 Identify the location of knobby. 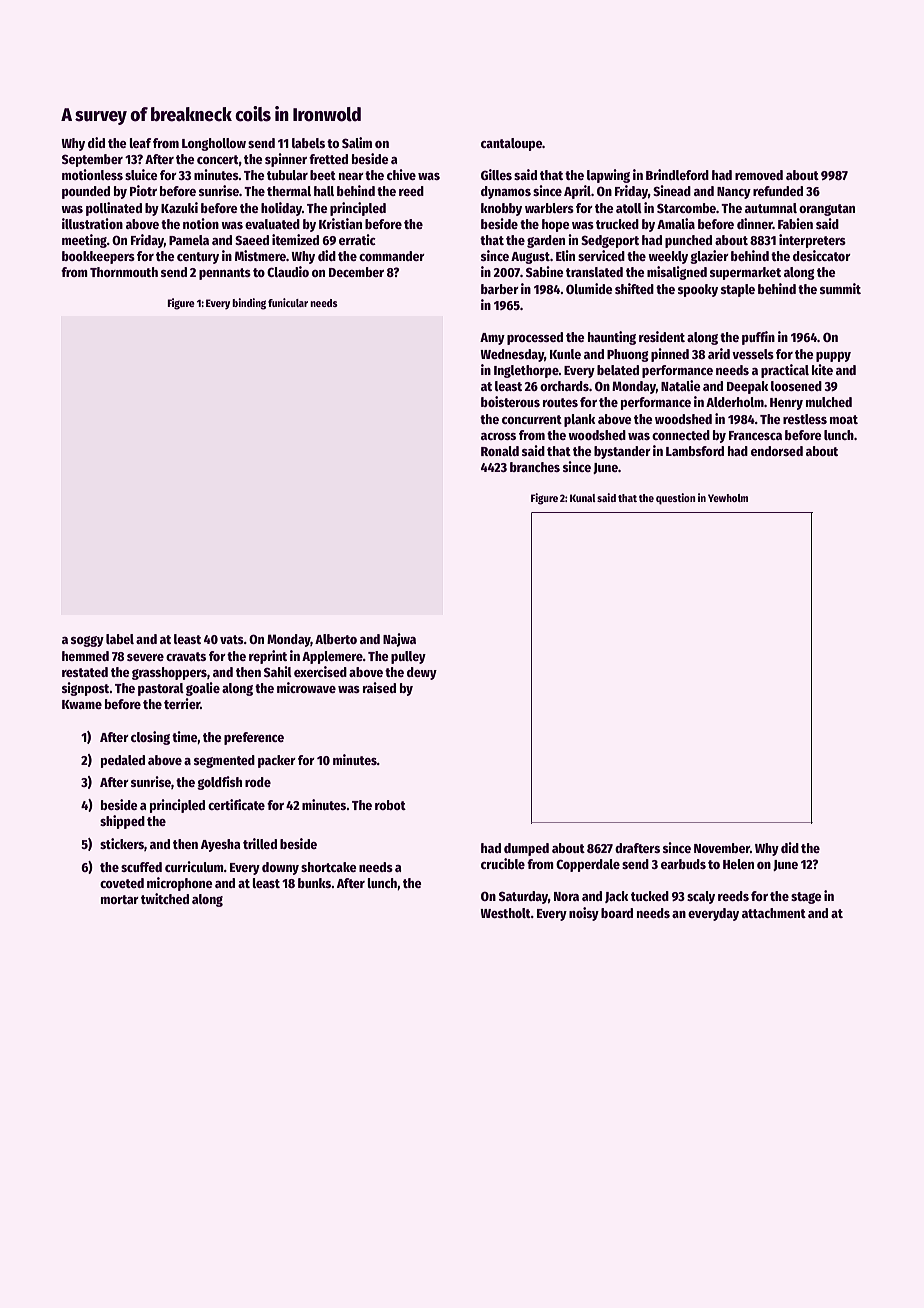
(501, 209).
